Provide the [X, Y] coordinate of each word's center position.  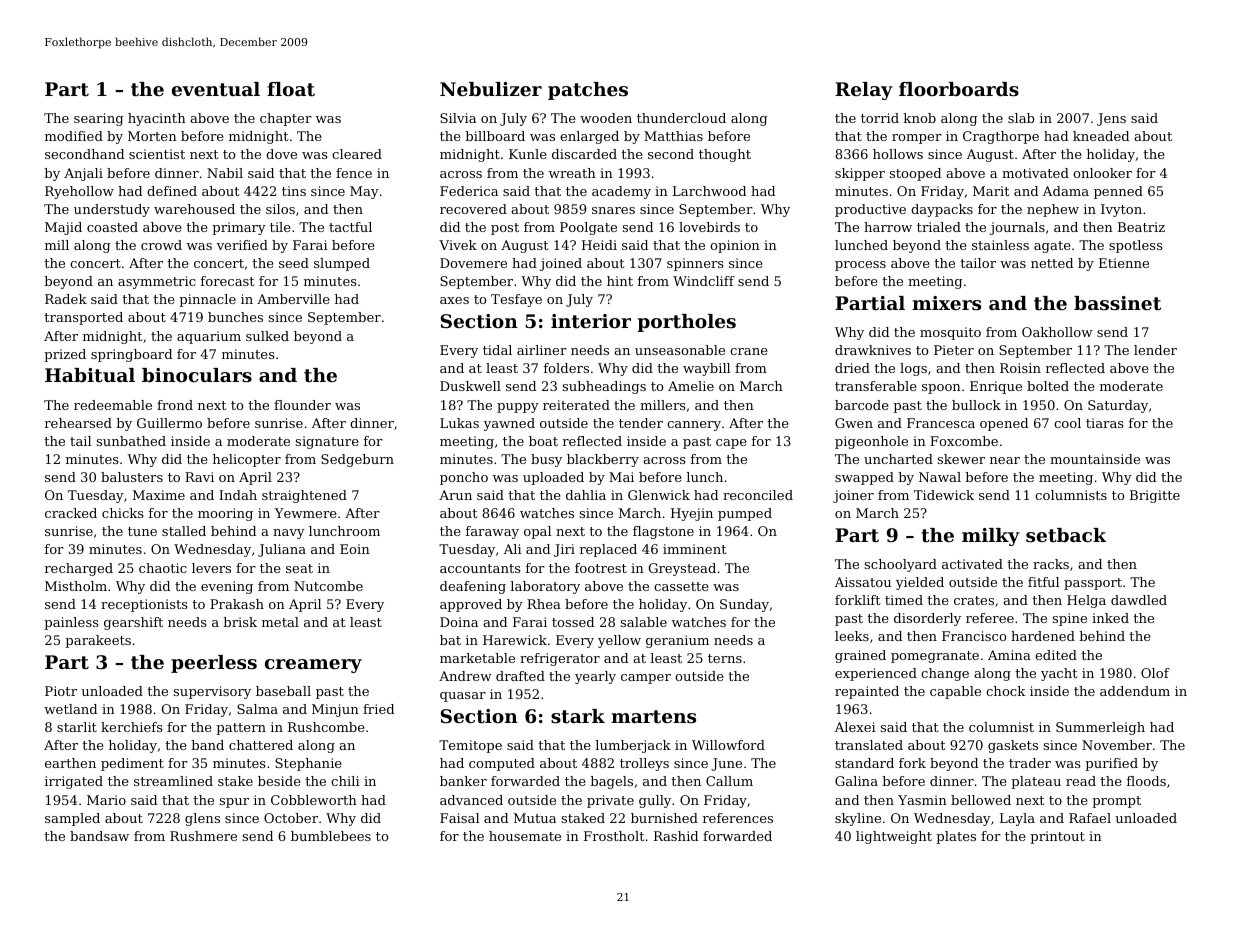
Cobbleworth [314, 800]
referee [990, 618]
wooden [606, 118]
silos [280, 209]
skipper [860, 174]
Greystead [682, 569]
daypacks [942, 210]
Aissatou [863, 582]
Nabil [225, 173]
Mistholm [76, 586]
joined [561, 264]
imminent [695, 549]
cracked [71, 513]
